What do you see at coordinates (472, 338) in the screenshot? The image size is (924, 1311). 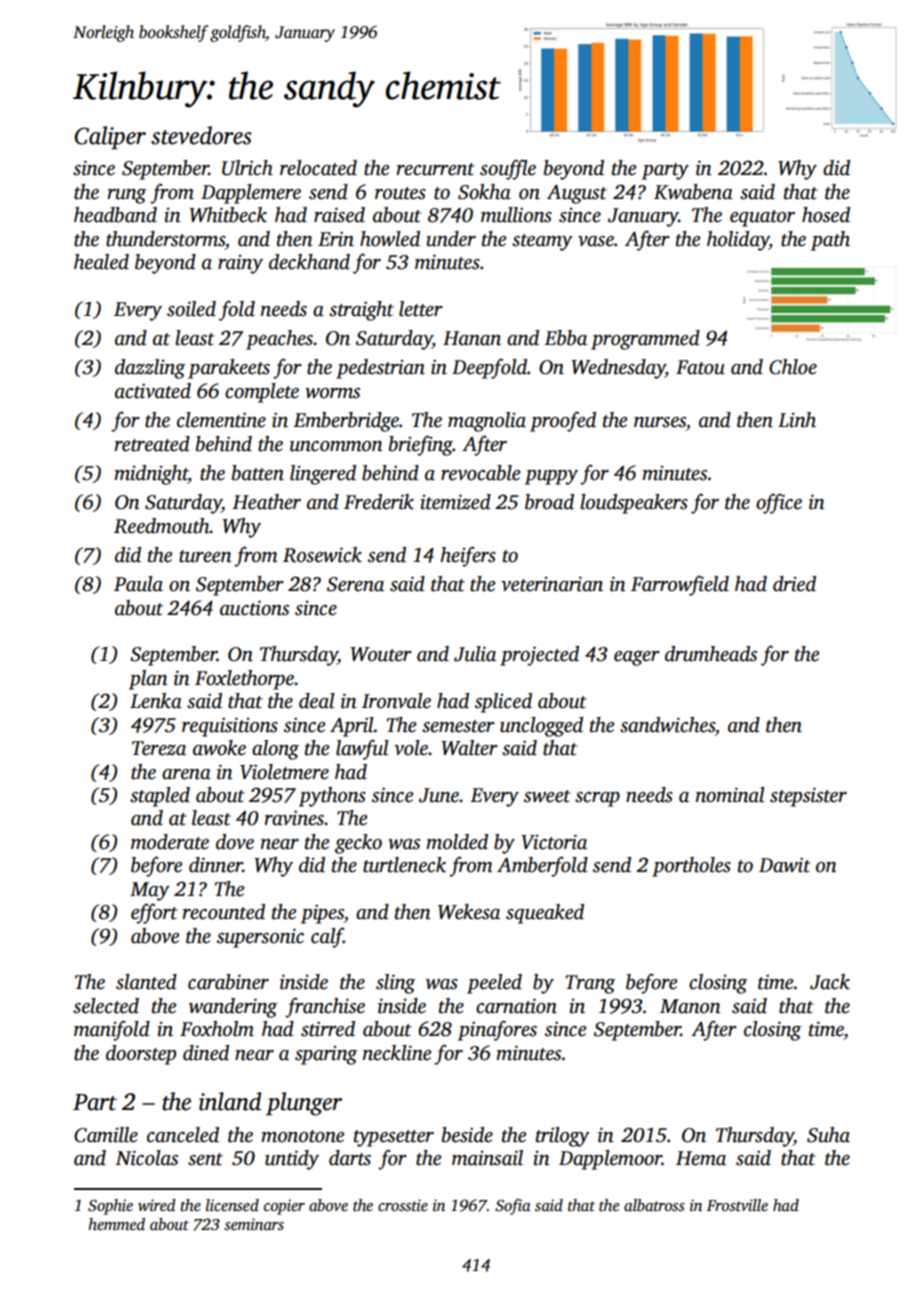 I see `Hanan` at bounding box center [472, 338].
